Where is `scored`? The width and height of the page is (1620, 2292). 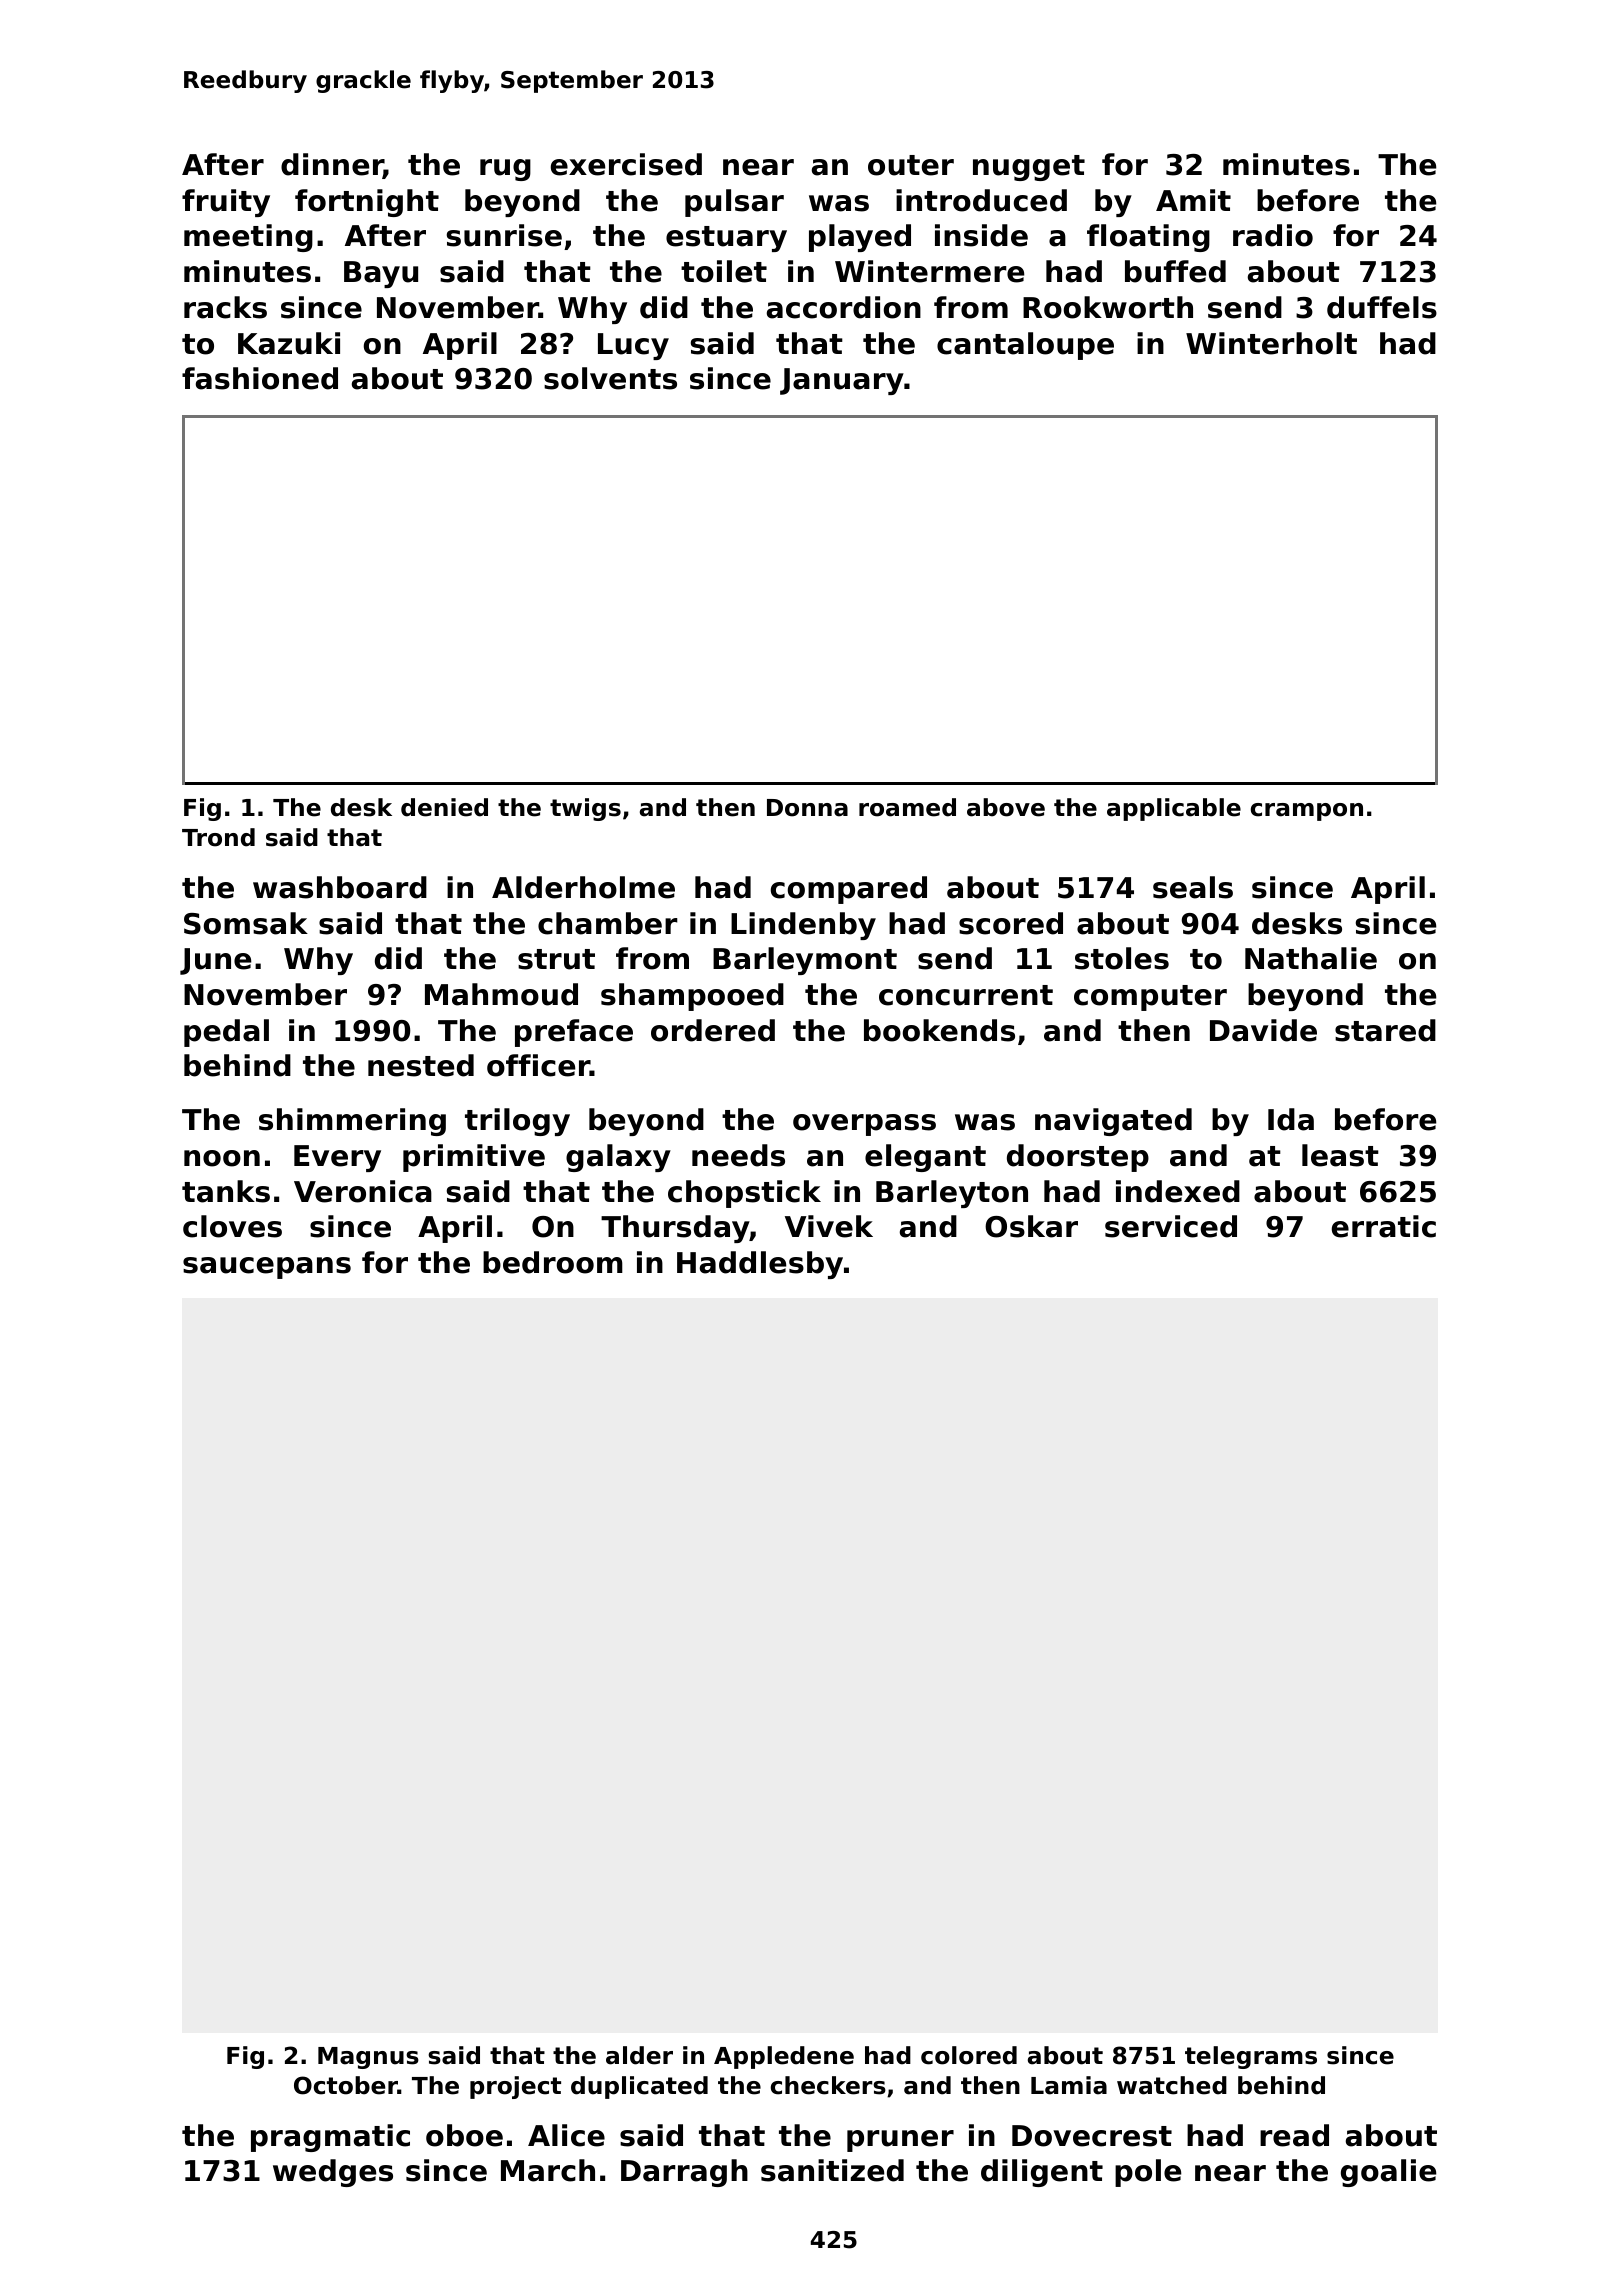 scored is located at coordinates (1011, 923).
